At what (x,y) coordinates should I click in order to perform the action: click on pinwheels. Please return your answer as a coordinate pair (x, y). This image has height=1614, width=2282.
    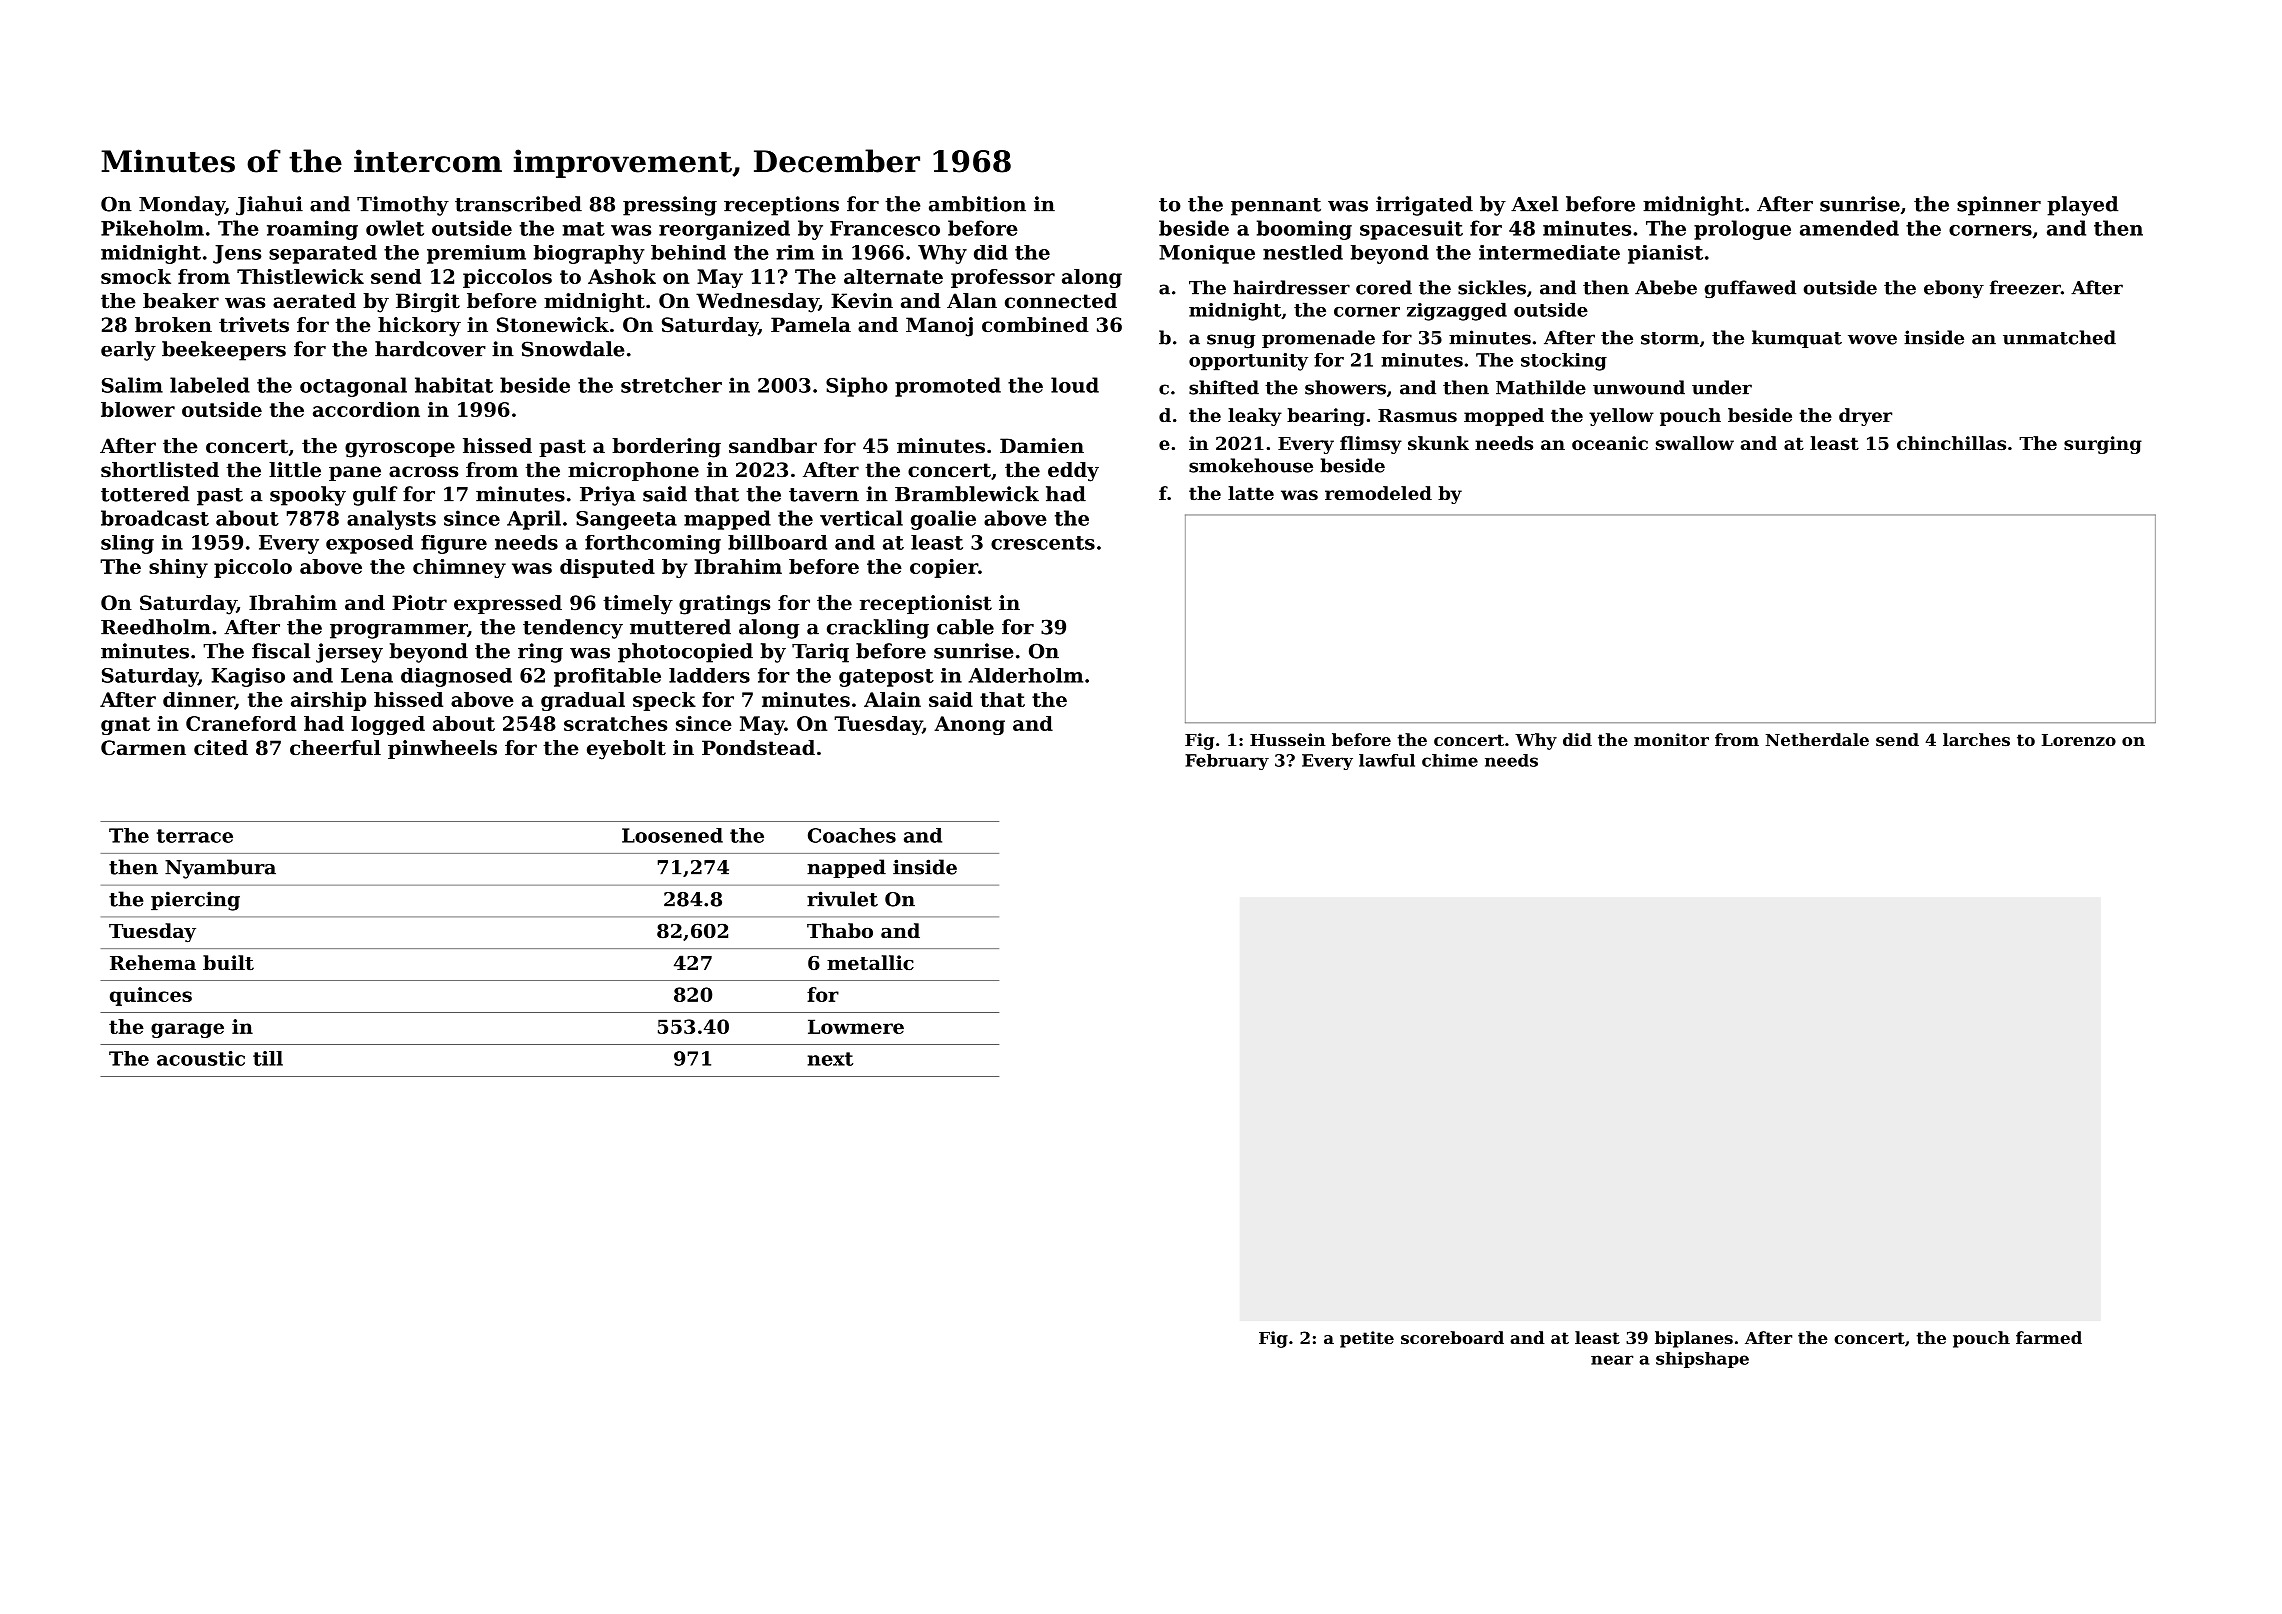
    Looking at the image, I should click on (442, 749).
